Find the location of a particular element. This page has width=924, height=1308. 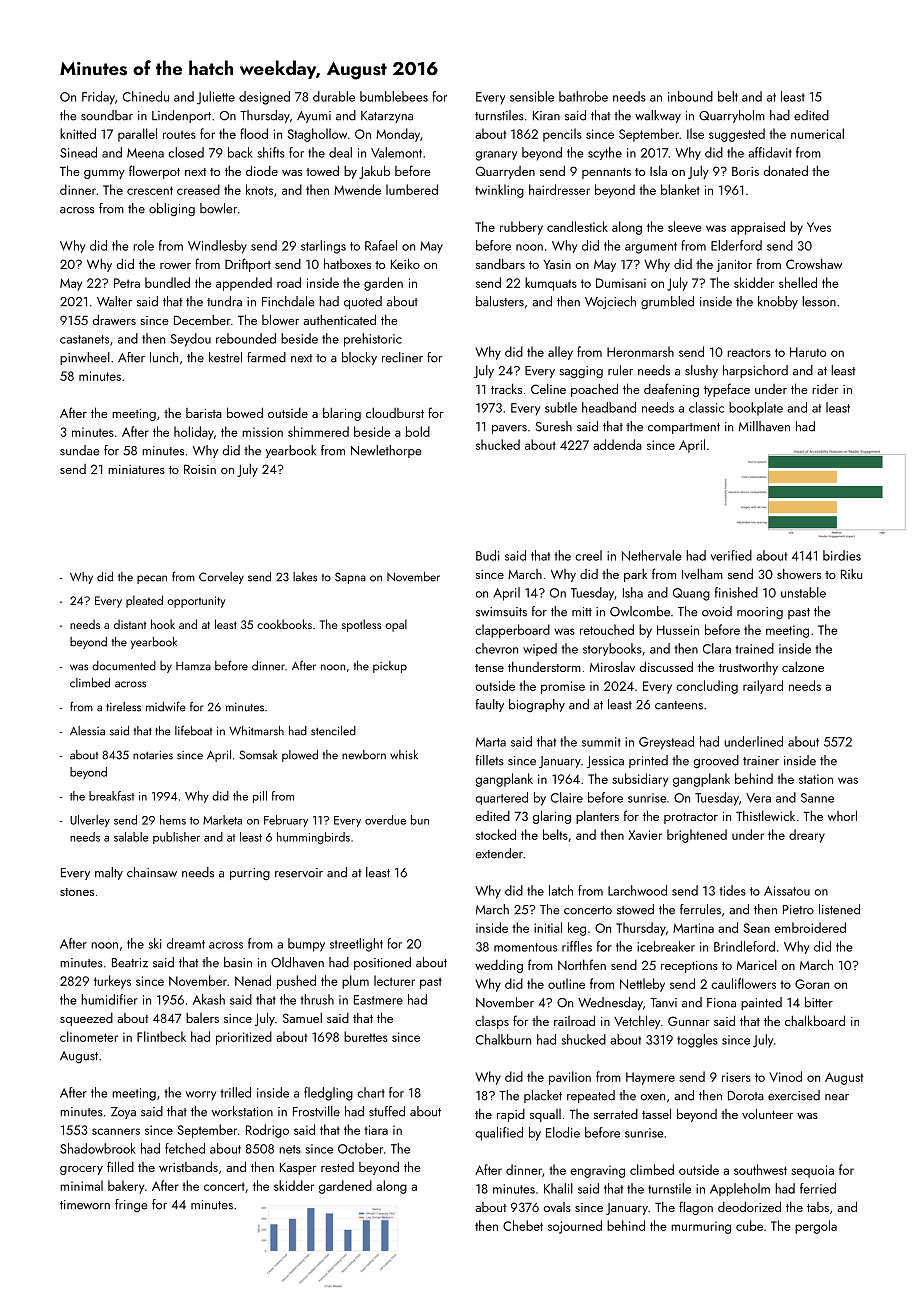

Haruto is located at coordinates (808, 352).
